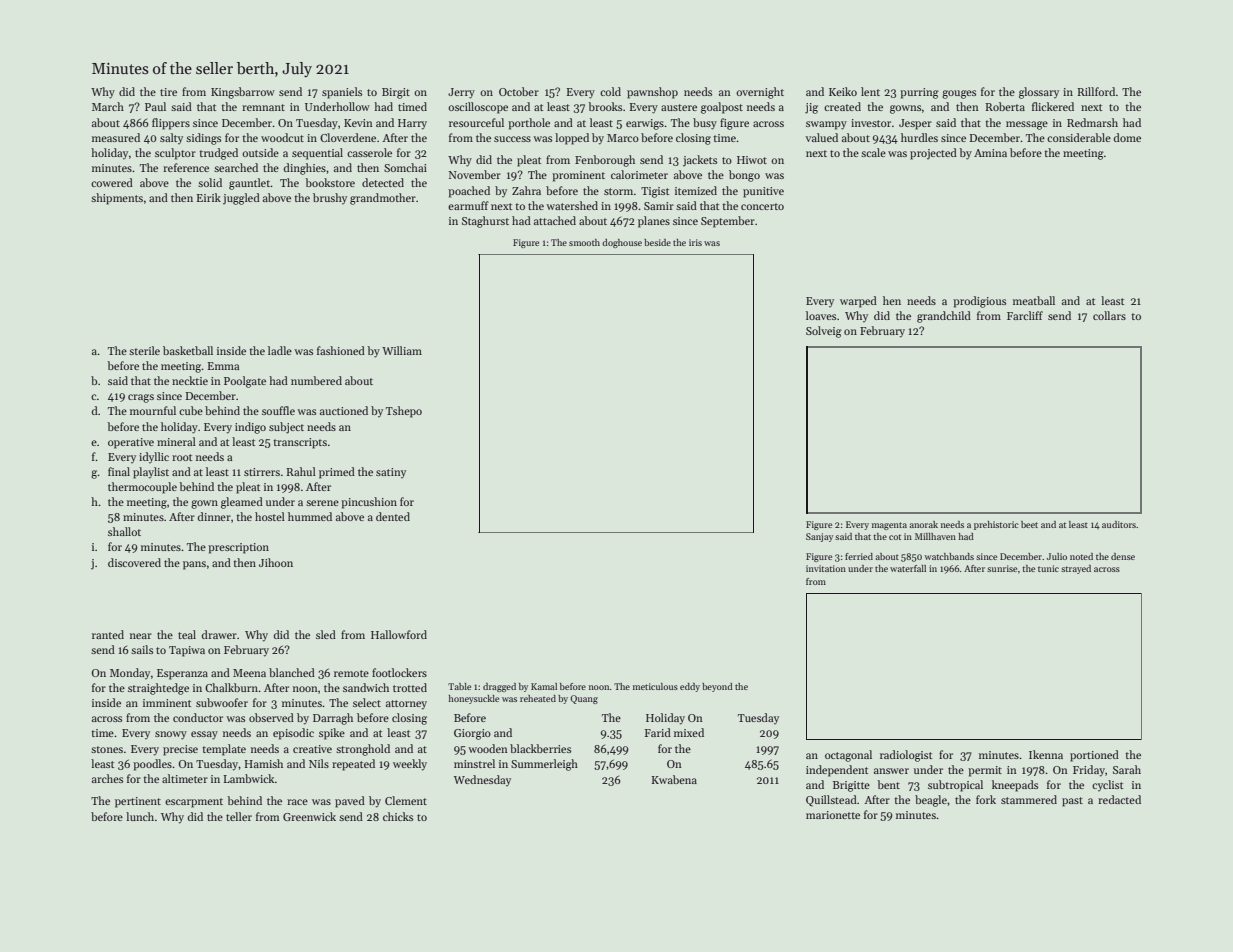 The image size is (1233, 952). I want to click on Greenwick, so click(309, 816).
